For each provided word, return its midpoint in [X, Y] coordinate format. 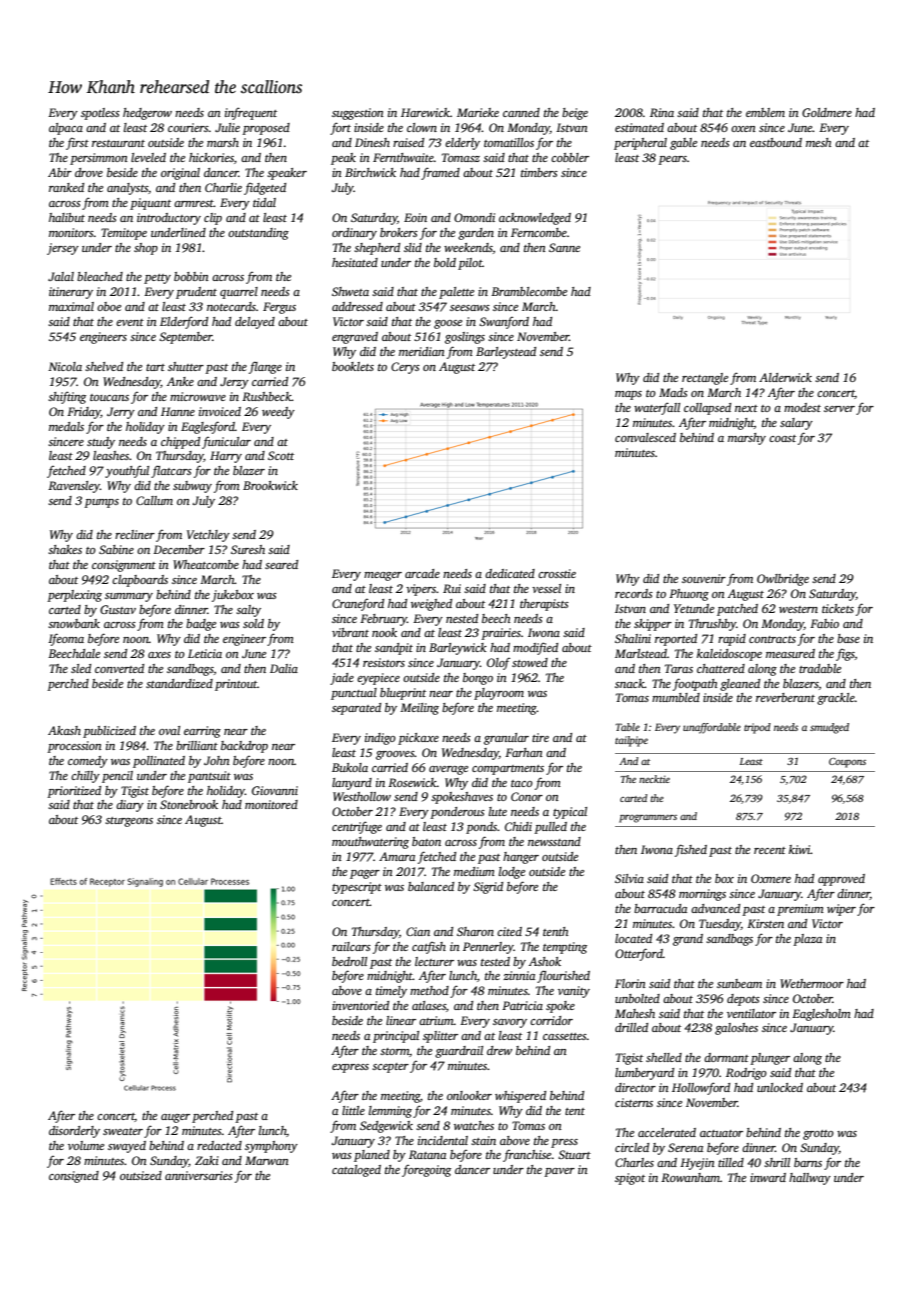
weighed [431, 605]
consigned [74, 1177]
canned [521, 112]
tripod [757, 728]
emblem [765, 112]
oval [169, 730]
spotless [100, 114]
